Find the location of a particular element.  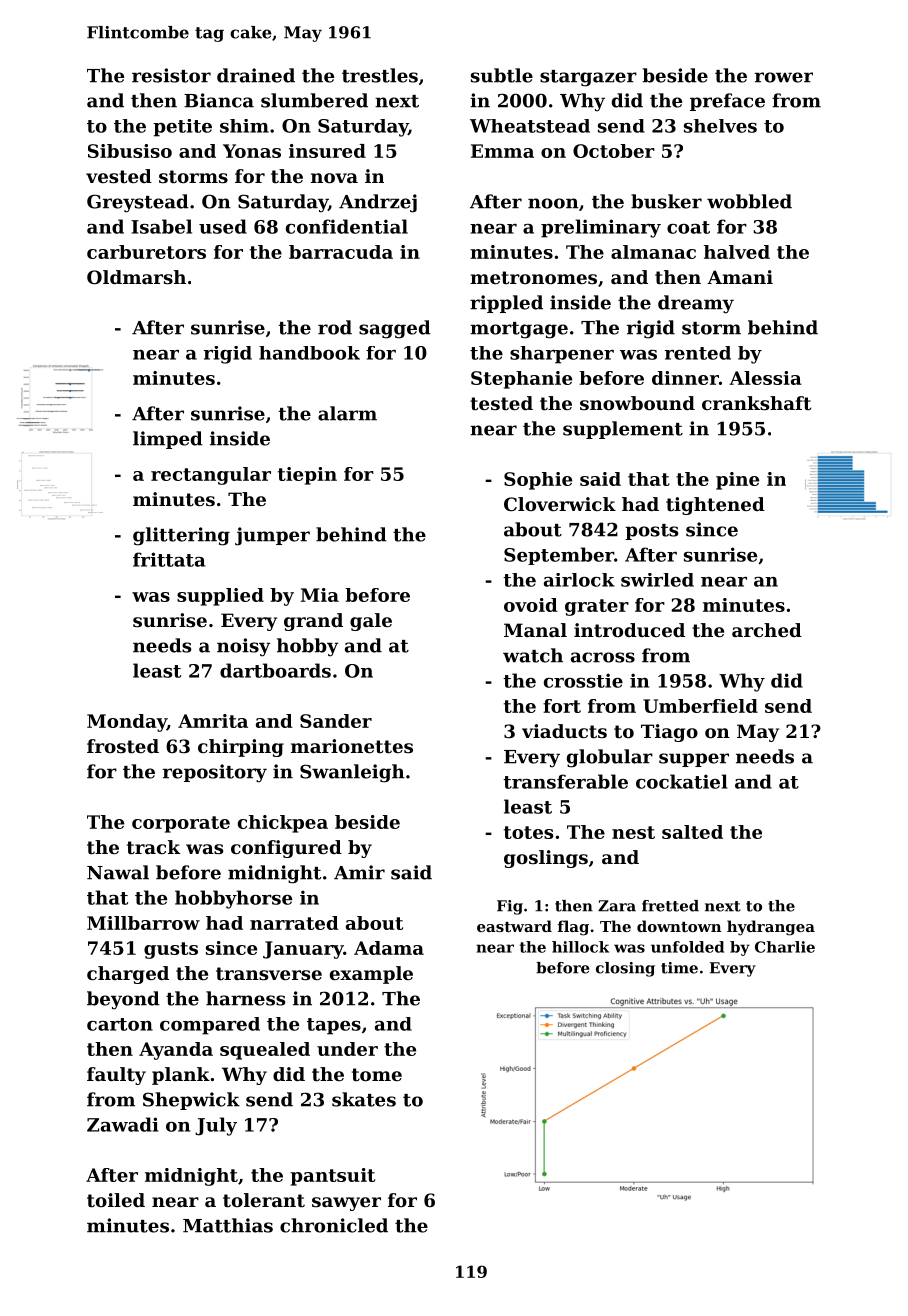

dartboards is located at coordinates (275, 670).
